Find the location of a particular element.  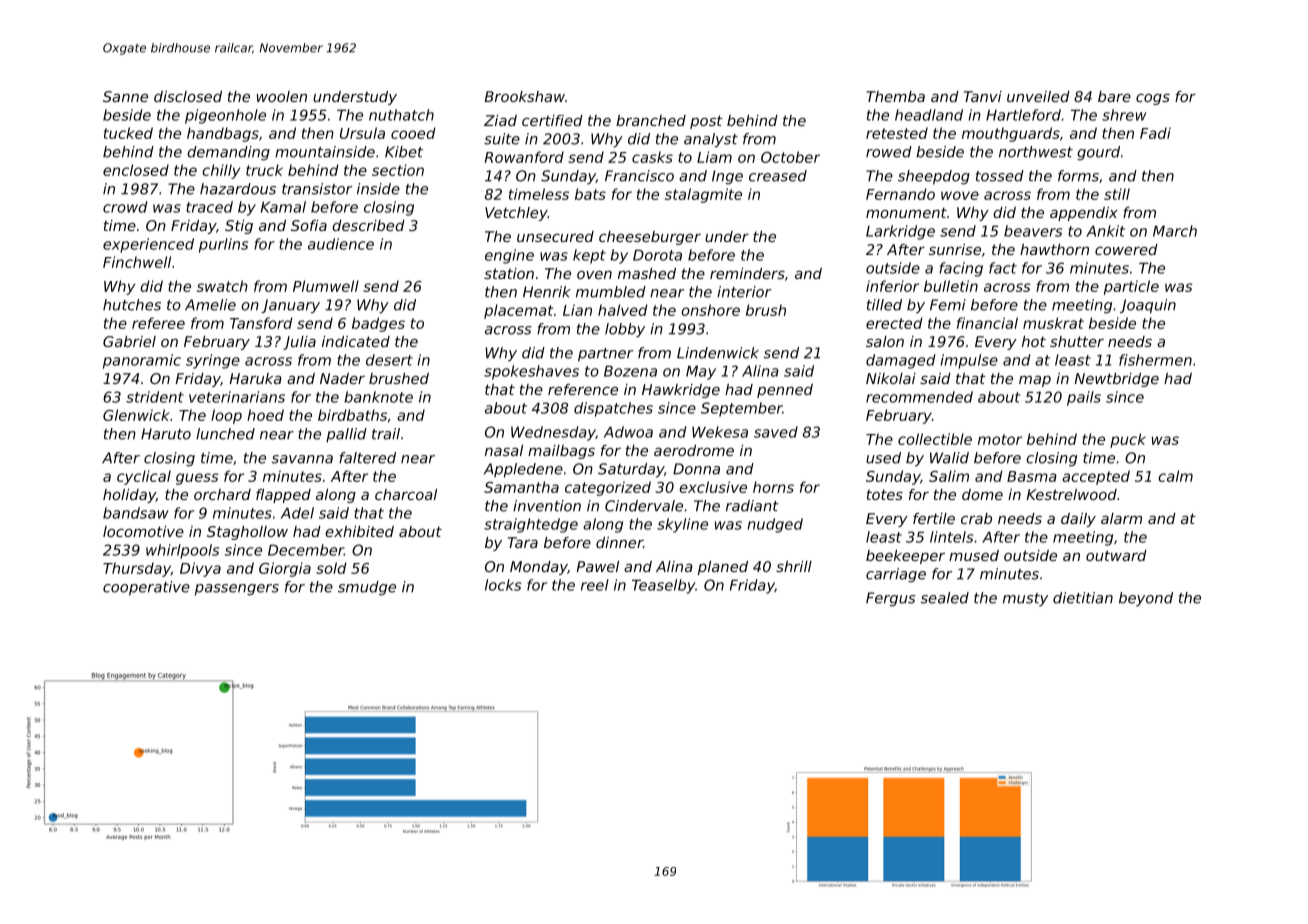

beavers is located at coordinates (1033, 231).
